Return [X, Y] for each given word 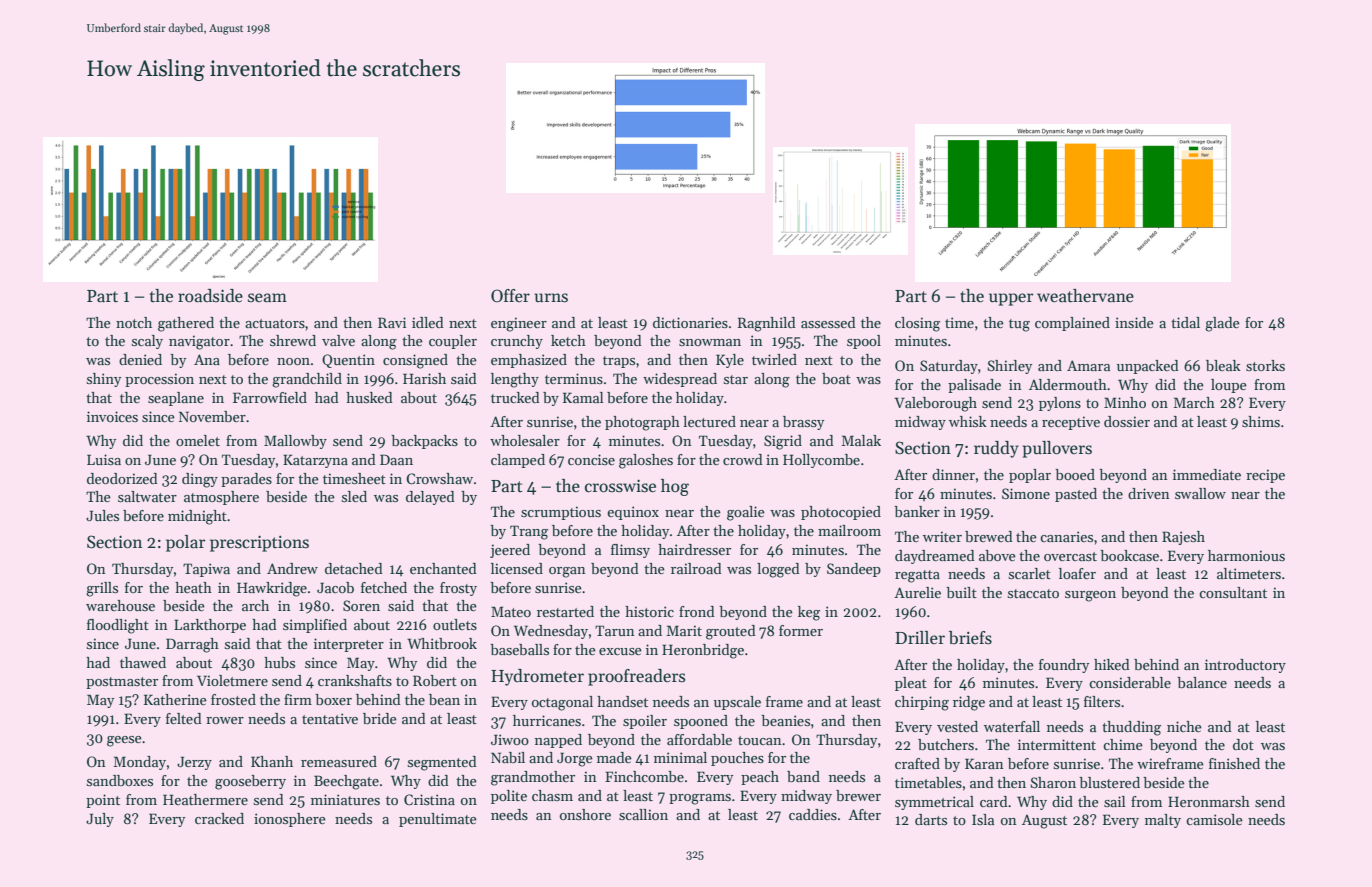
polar [185, 543]
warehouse [120, 605]
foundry [1064, 666]
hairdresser [694, 549]
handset [622, 701]
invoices [112, 416]
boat [836, 378]
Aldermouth [1068, 384]
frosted [233, 699]
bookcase [1129, 555]
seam [267, 298]
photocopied [841, 513]
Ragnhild [767, 324]
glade [1222, 324]
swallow [1200, 493]
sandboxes [120, 780]
